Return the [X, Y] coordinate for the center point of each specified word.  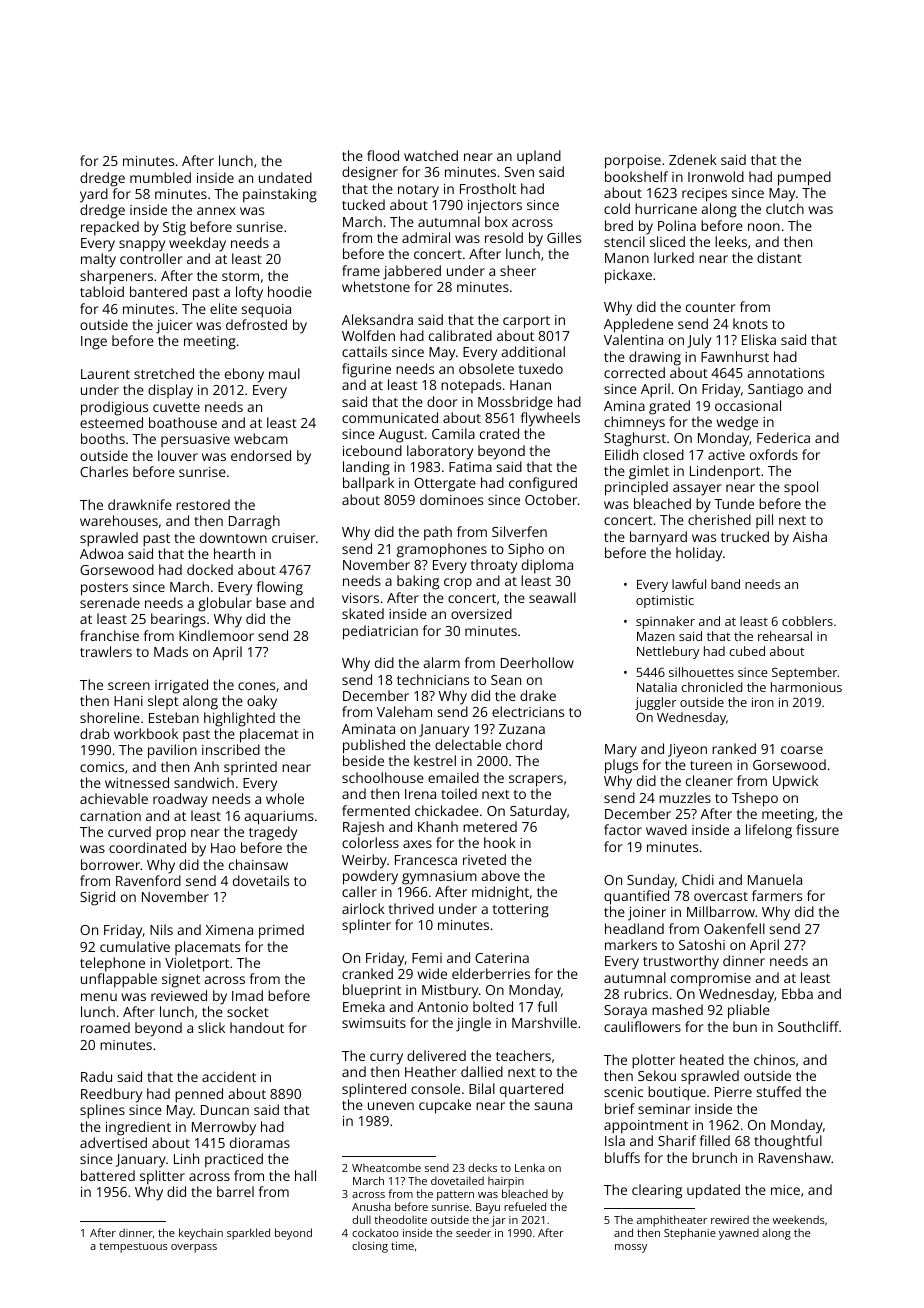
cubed [747, 651]
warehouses [119, 520]
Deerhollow [537, 662]
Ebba [797, 993]
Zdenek [693, 159]
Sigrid [97, 898]
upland [539, 157]
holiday [699, 554]
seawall [552, 597]
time [402, 1246]
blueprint [372, 991]
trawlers [106, 651]
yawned [739, 1234]
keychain [201, 1234]
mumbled [160, 177]
